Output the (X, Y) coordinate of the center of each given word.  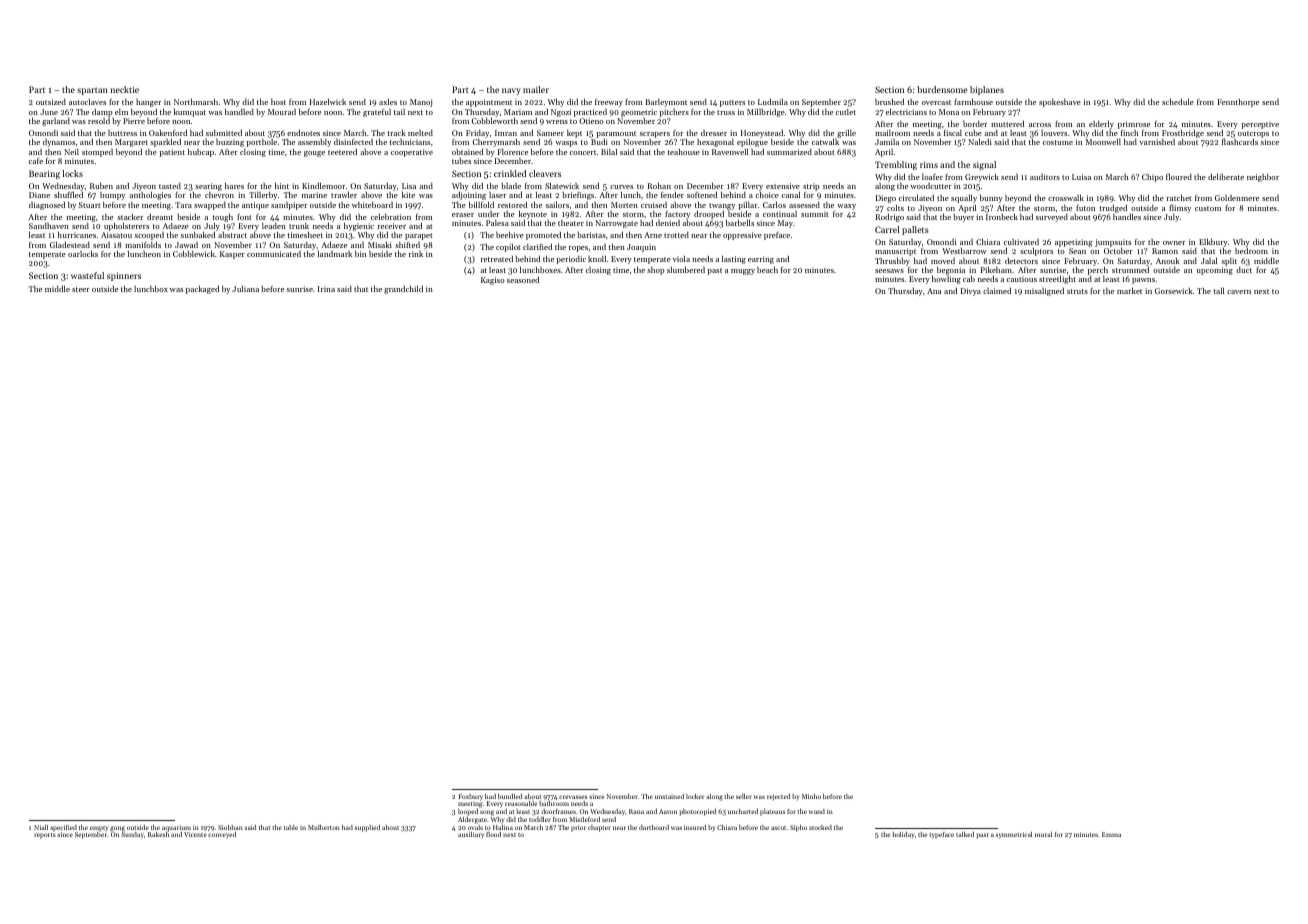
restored (512, 205)
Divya (971, 292)
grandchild (403, 290)
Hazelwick (328, 102)
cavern (1239, 292)
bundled (510, 796)
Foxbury (471, 797)
